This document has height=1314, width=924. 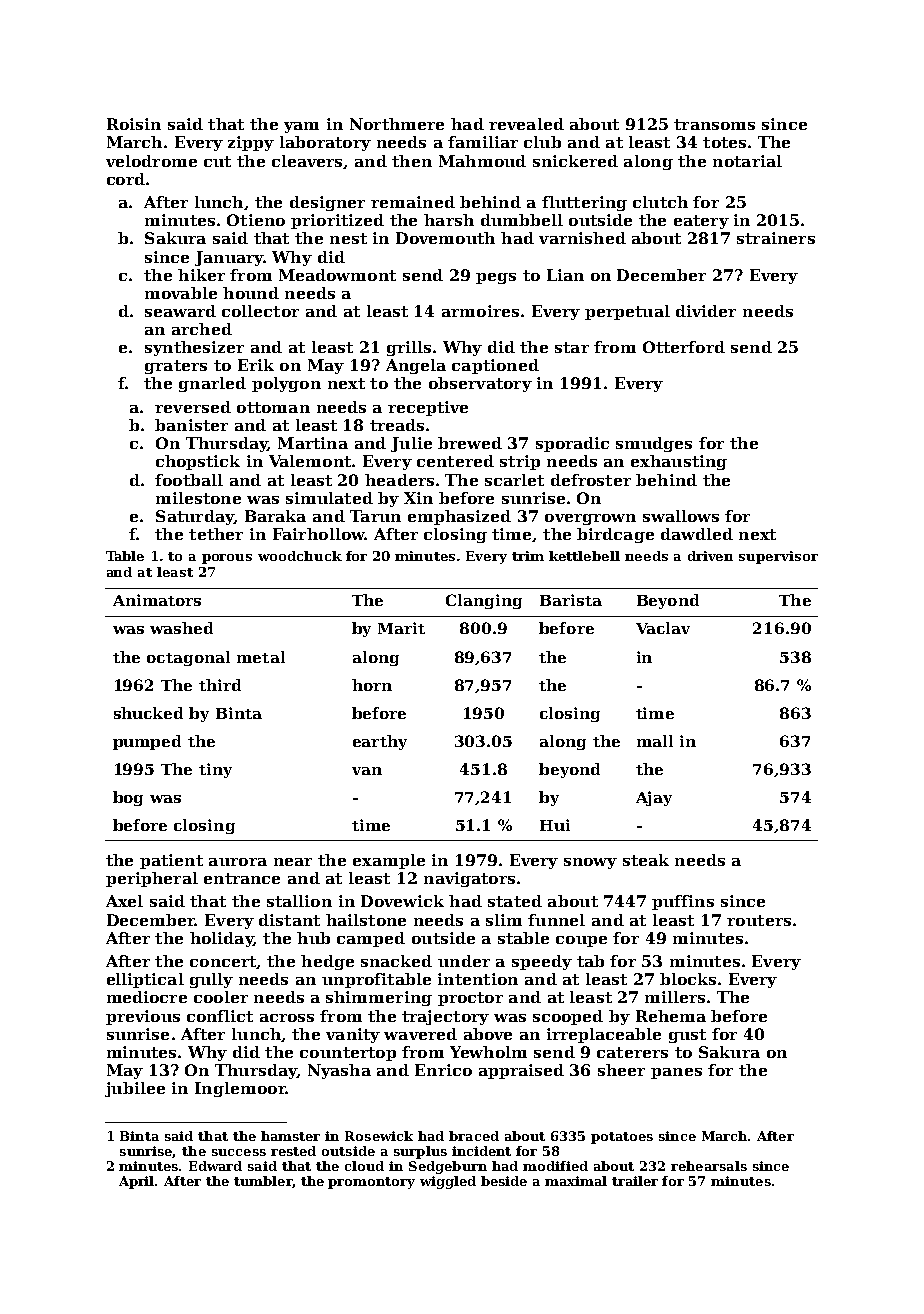 What do you see at coordinates (220, 685) in the document?
I see `third` at bounding box center [220, 685].
